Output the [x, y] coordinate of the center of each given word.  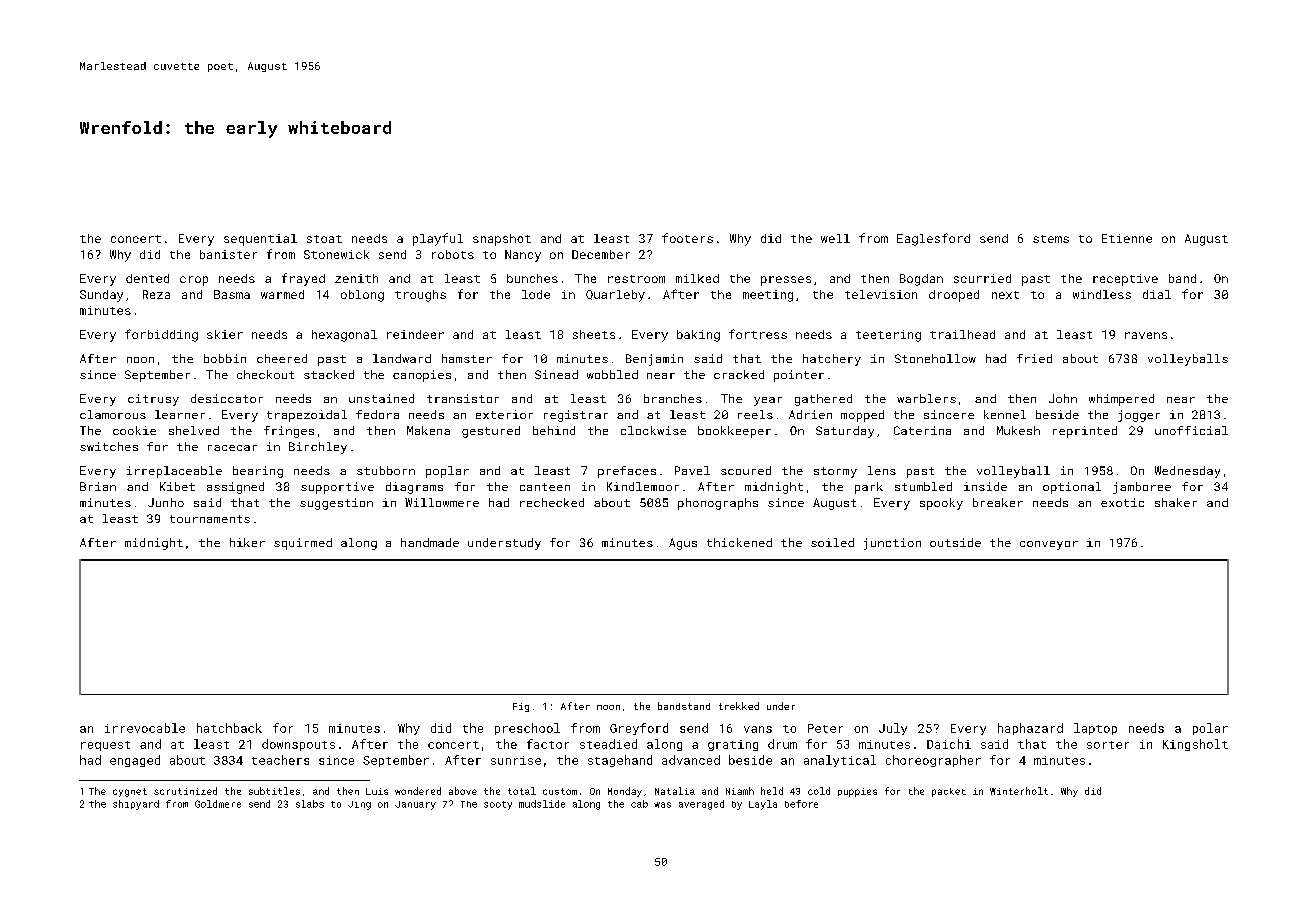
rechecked [552, 502]
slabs [310, 804]
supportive [337, 488]
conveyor [1049, 545]
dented [147, 278]
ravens [1146, 335]
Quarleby [615, 296]
